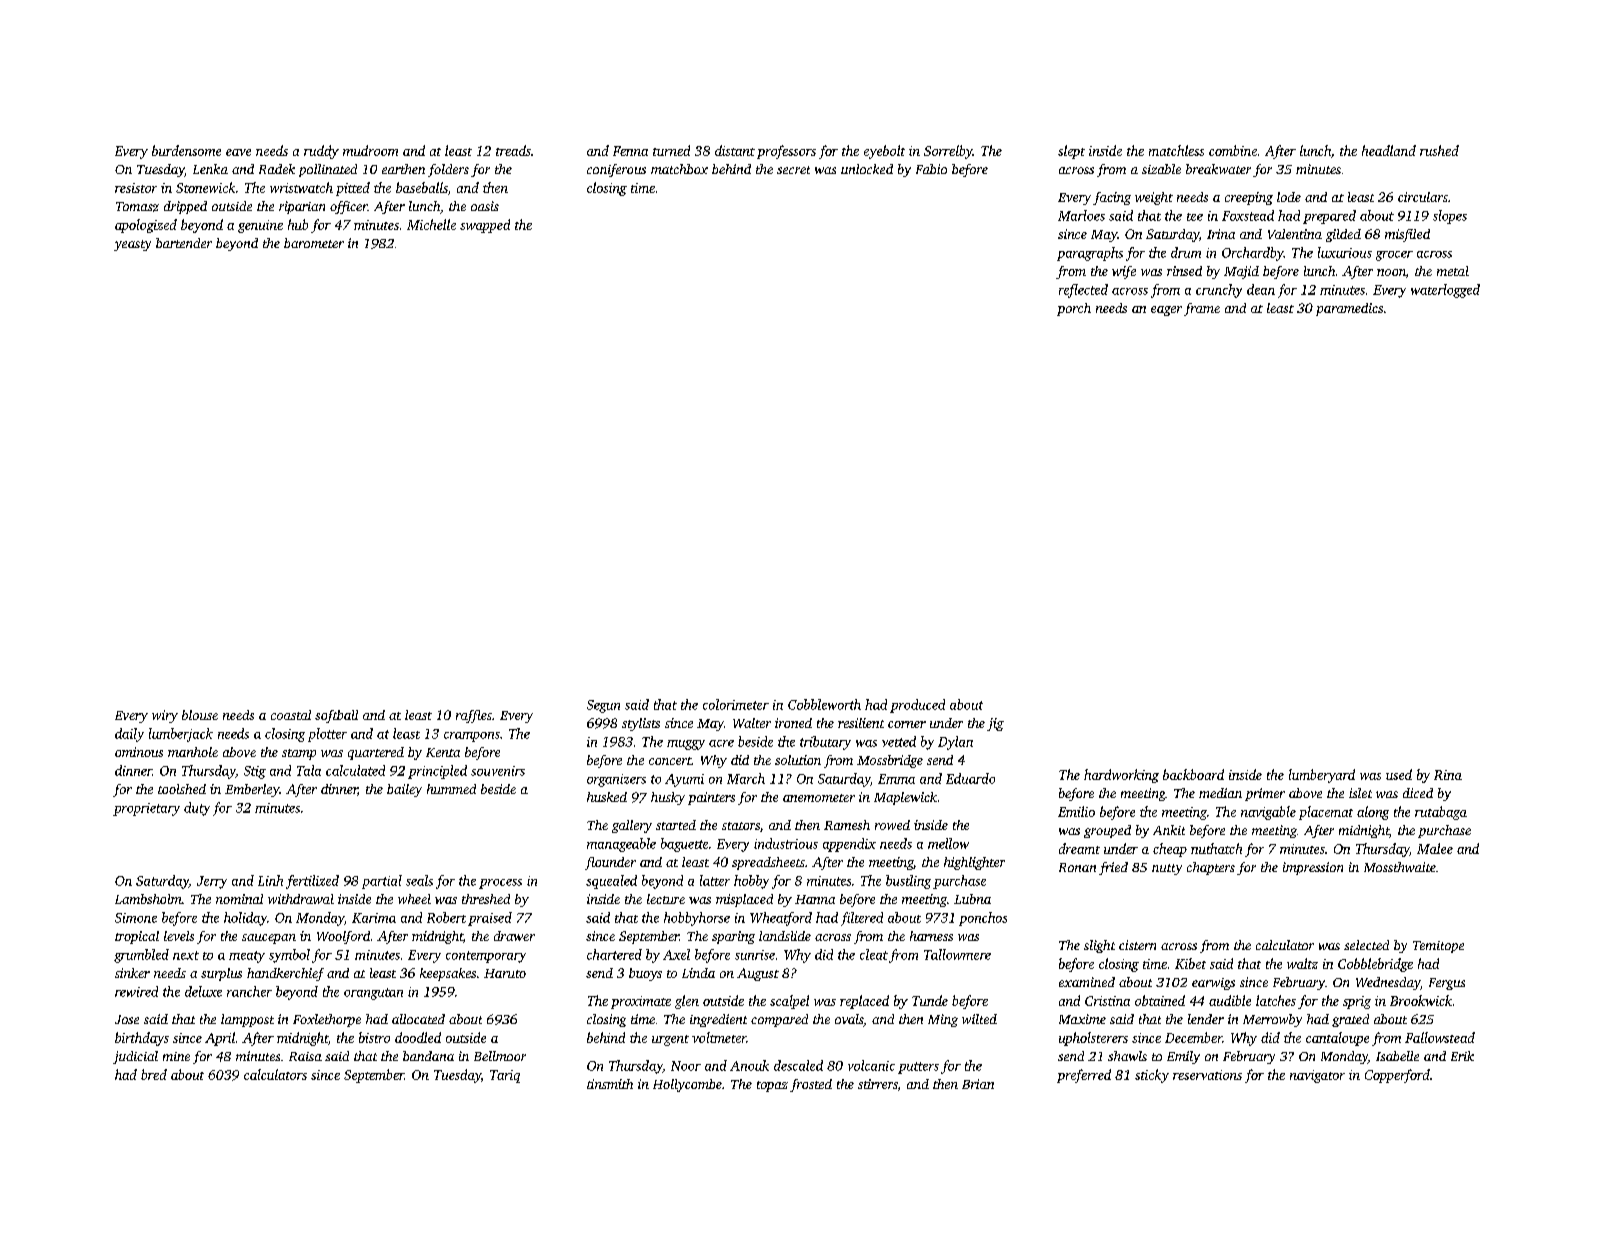 The image size is (1598, 1235). I want to click on lumberyard, so click(1322, 776).
